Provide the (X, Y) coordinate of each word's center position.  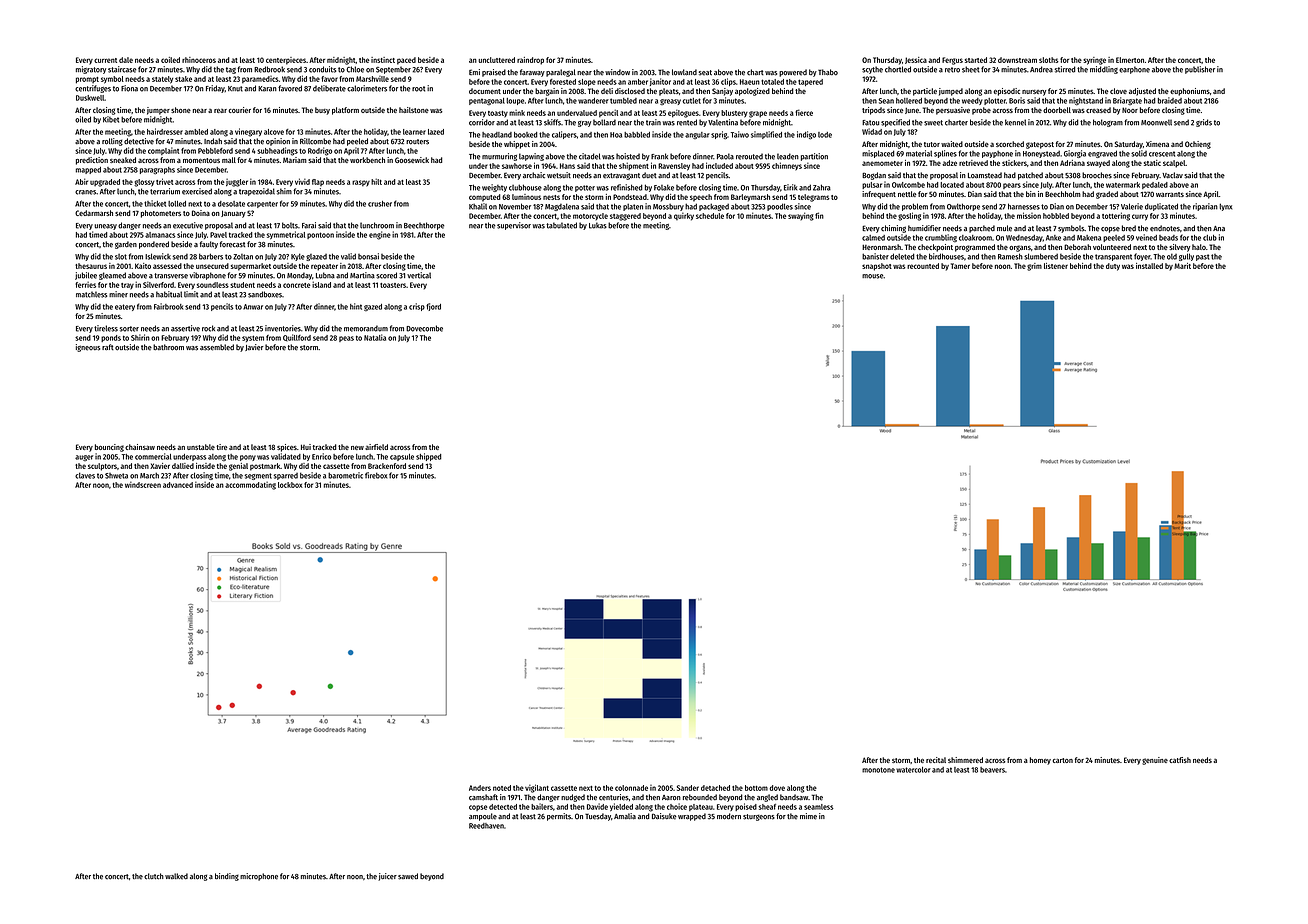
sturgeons (759, 817)
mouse (872, 276)
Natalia (375, 337)
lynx (1225, 207)
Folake (664, 187)
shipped (428, 457)
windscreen (143, 484)
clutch (154, 876)
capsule (402, 457)
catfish (1180, 760)
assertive (185, 328)
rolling (112, 142)
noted (502, 788)
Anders (480, 788)
